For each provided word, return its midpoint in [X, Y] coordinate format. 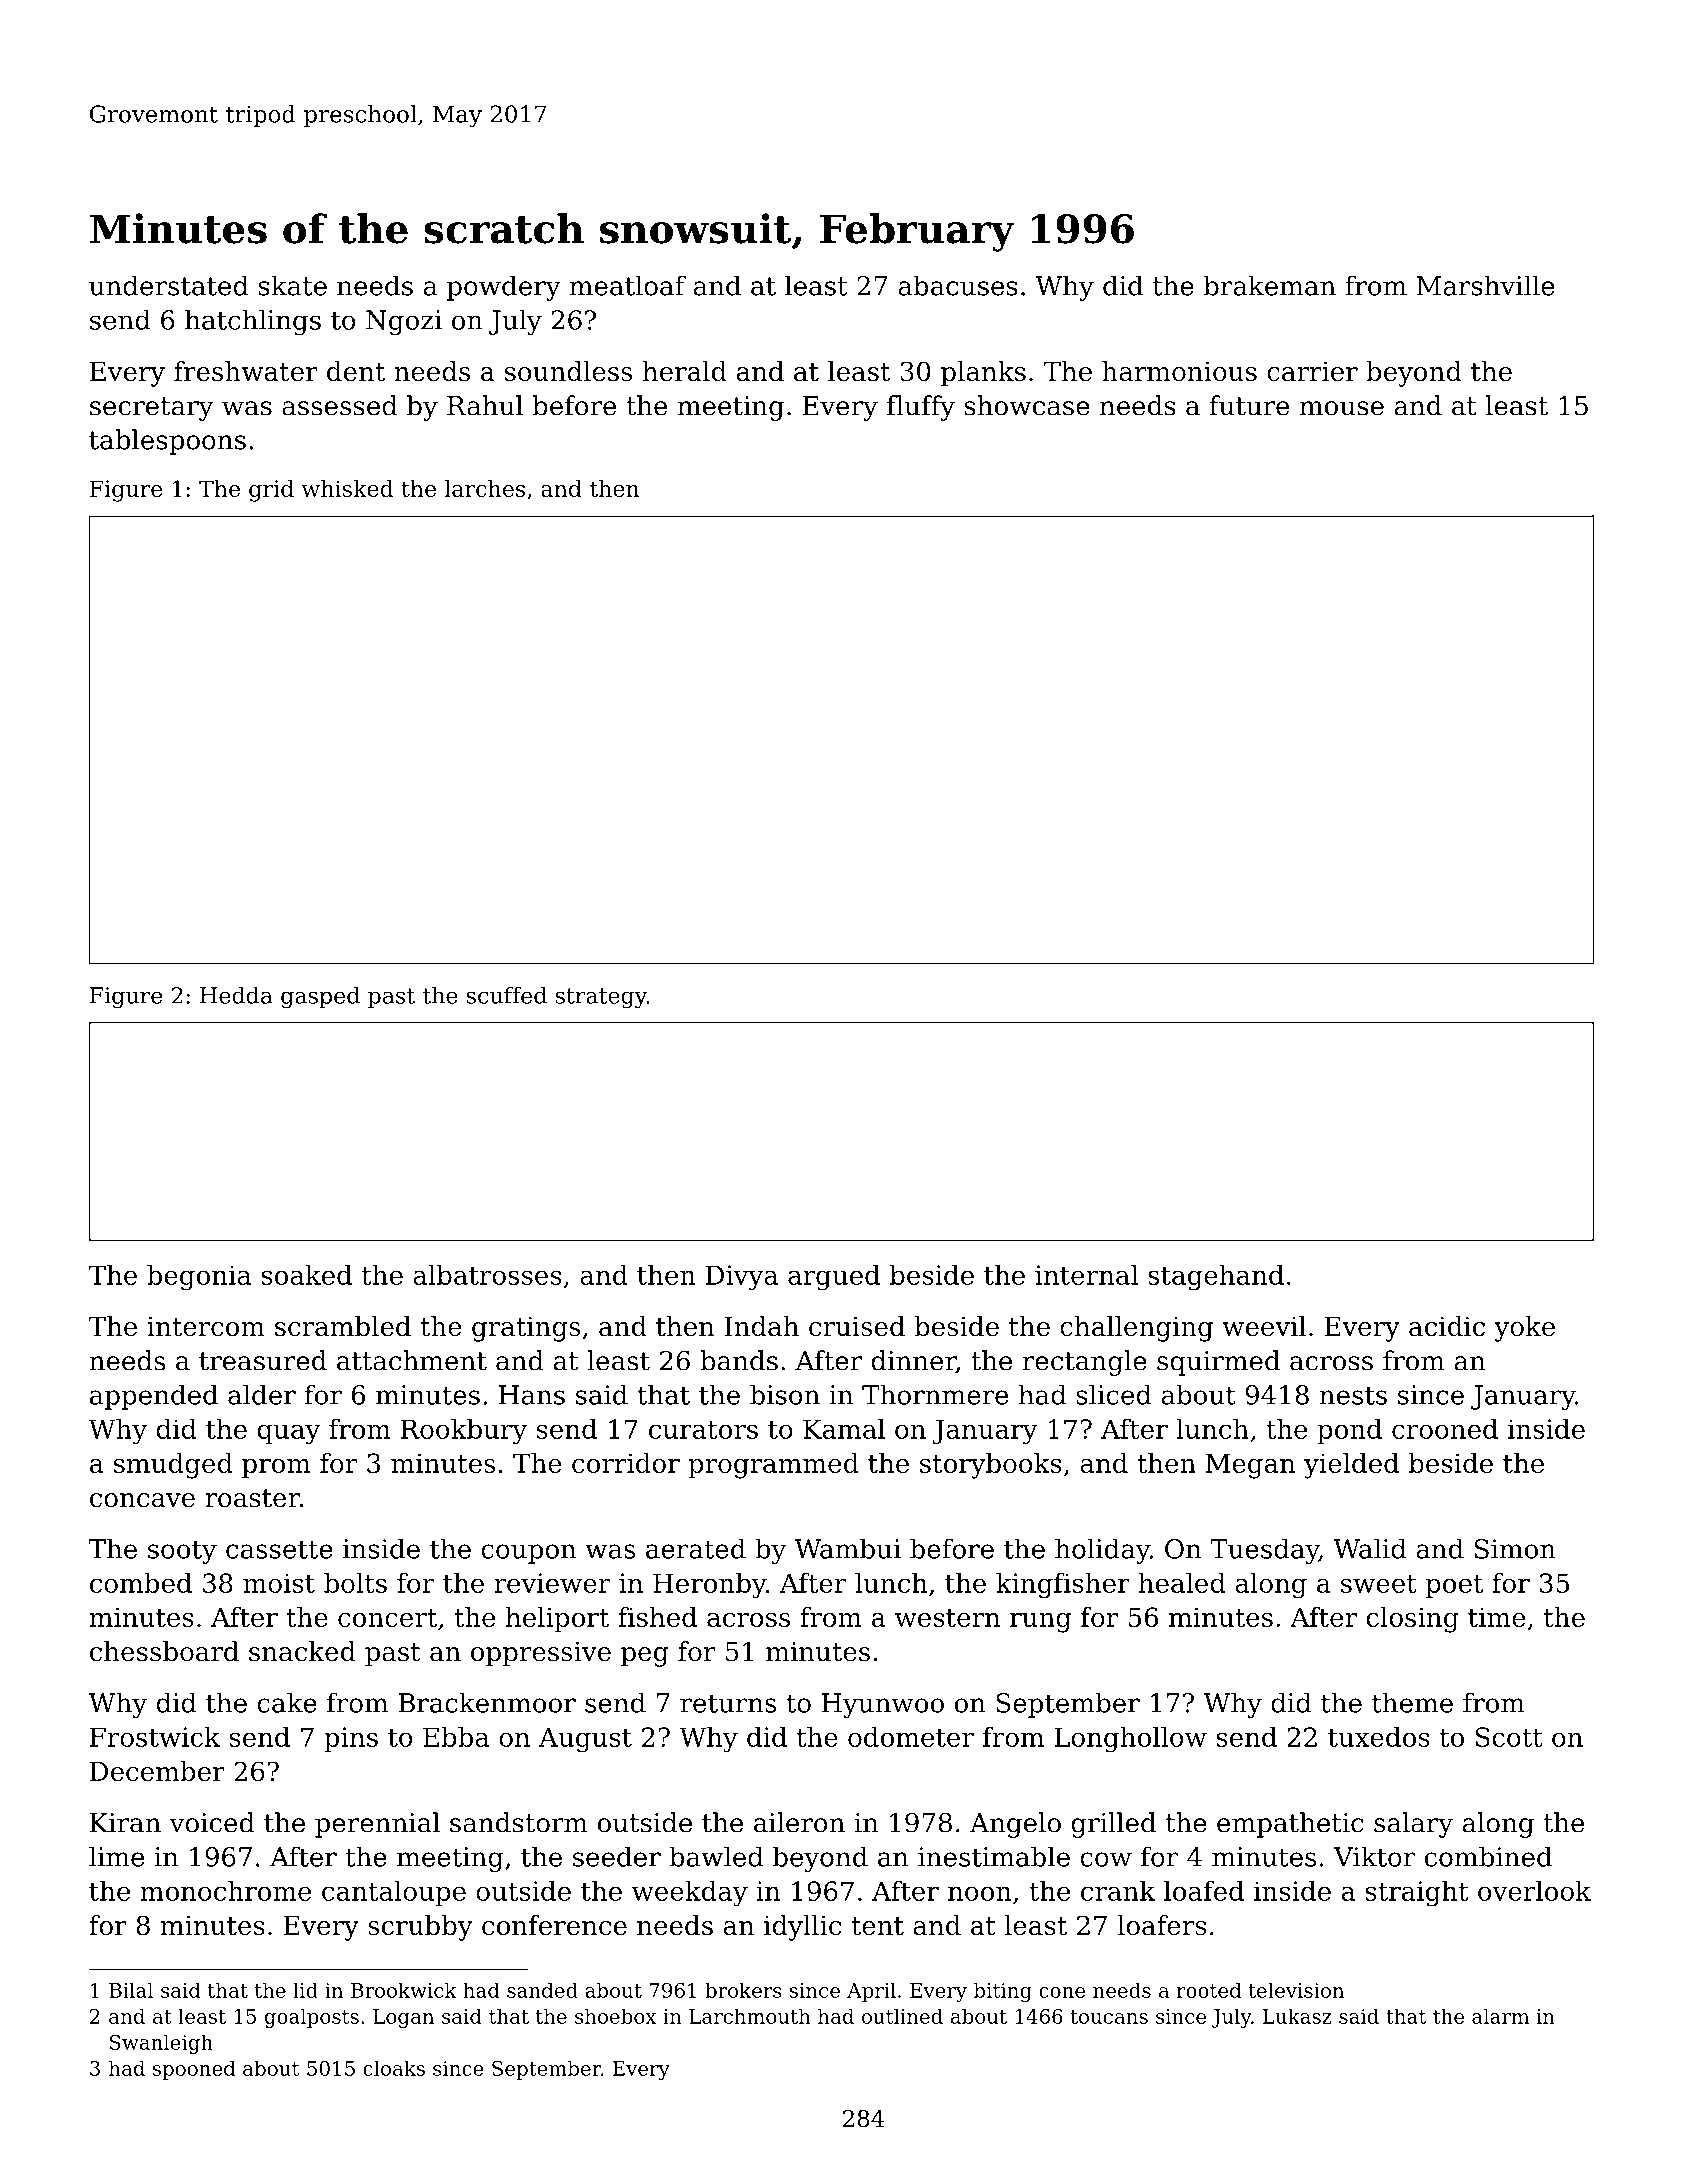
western [947, 1618]
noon [980, 1893]
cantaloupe [394, 1893]
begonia [199, 1278]
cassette [279, 1549]
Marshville [1486, 285]
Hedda [236, 995]
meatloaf [627, 285]
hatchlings [253, 322]
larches [485, 488]
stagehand [1216, 1278]
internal [1086, 1275]
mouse [1342, 408]
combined [1488, 1856]
